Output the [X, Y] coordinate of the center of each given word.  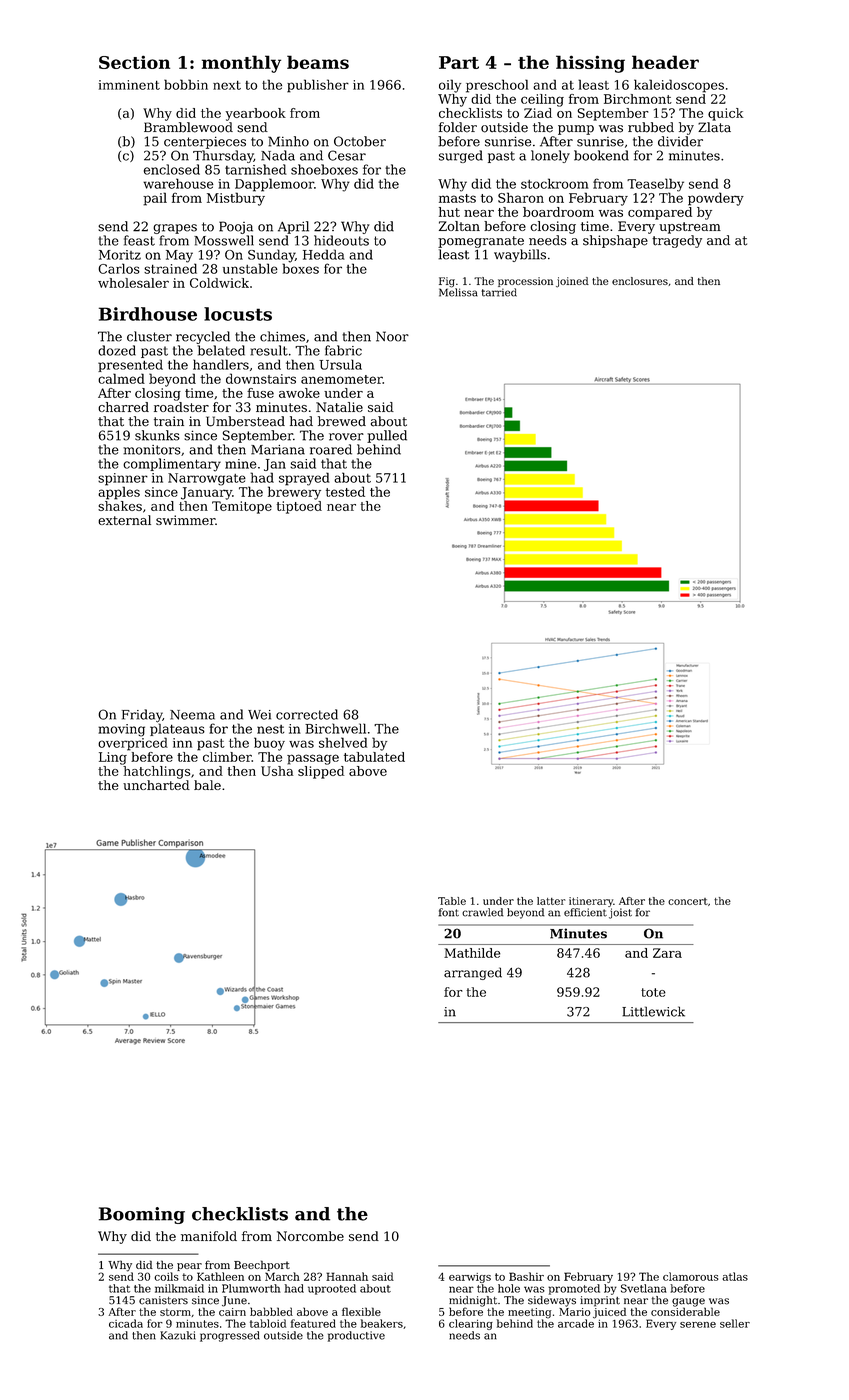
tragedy [677, 241]
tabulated [374, 757]
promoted [574, 1289]
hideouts [341, 240]
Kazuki [178, 1335]
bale [207, 785]
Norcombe [310, 1236]
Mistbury [236, 199]
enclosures [640, 281]
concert [688, 901]
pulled [387, 436]
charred [123, 407]
